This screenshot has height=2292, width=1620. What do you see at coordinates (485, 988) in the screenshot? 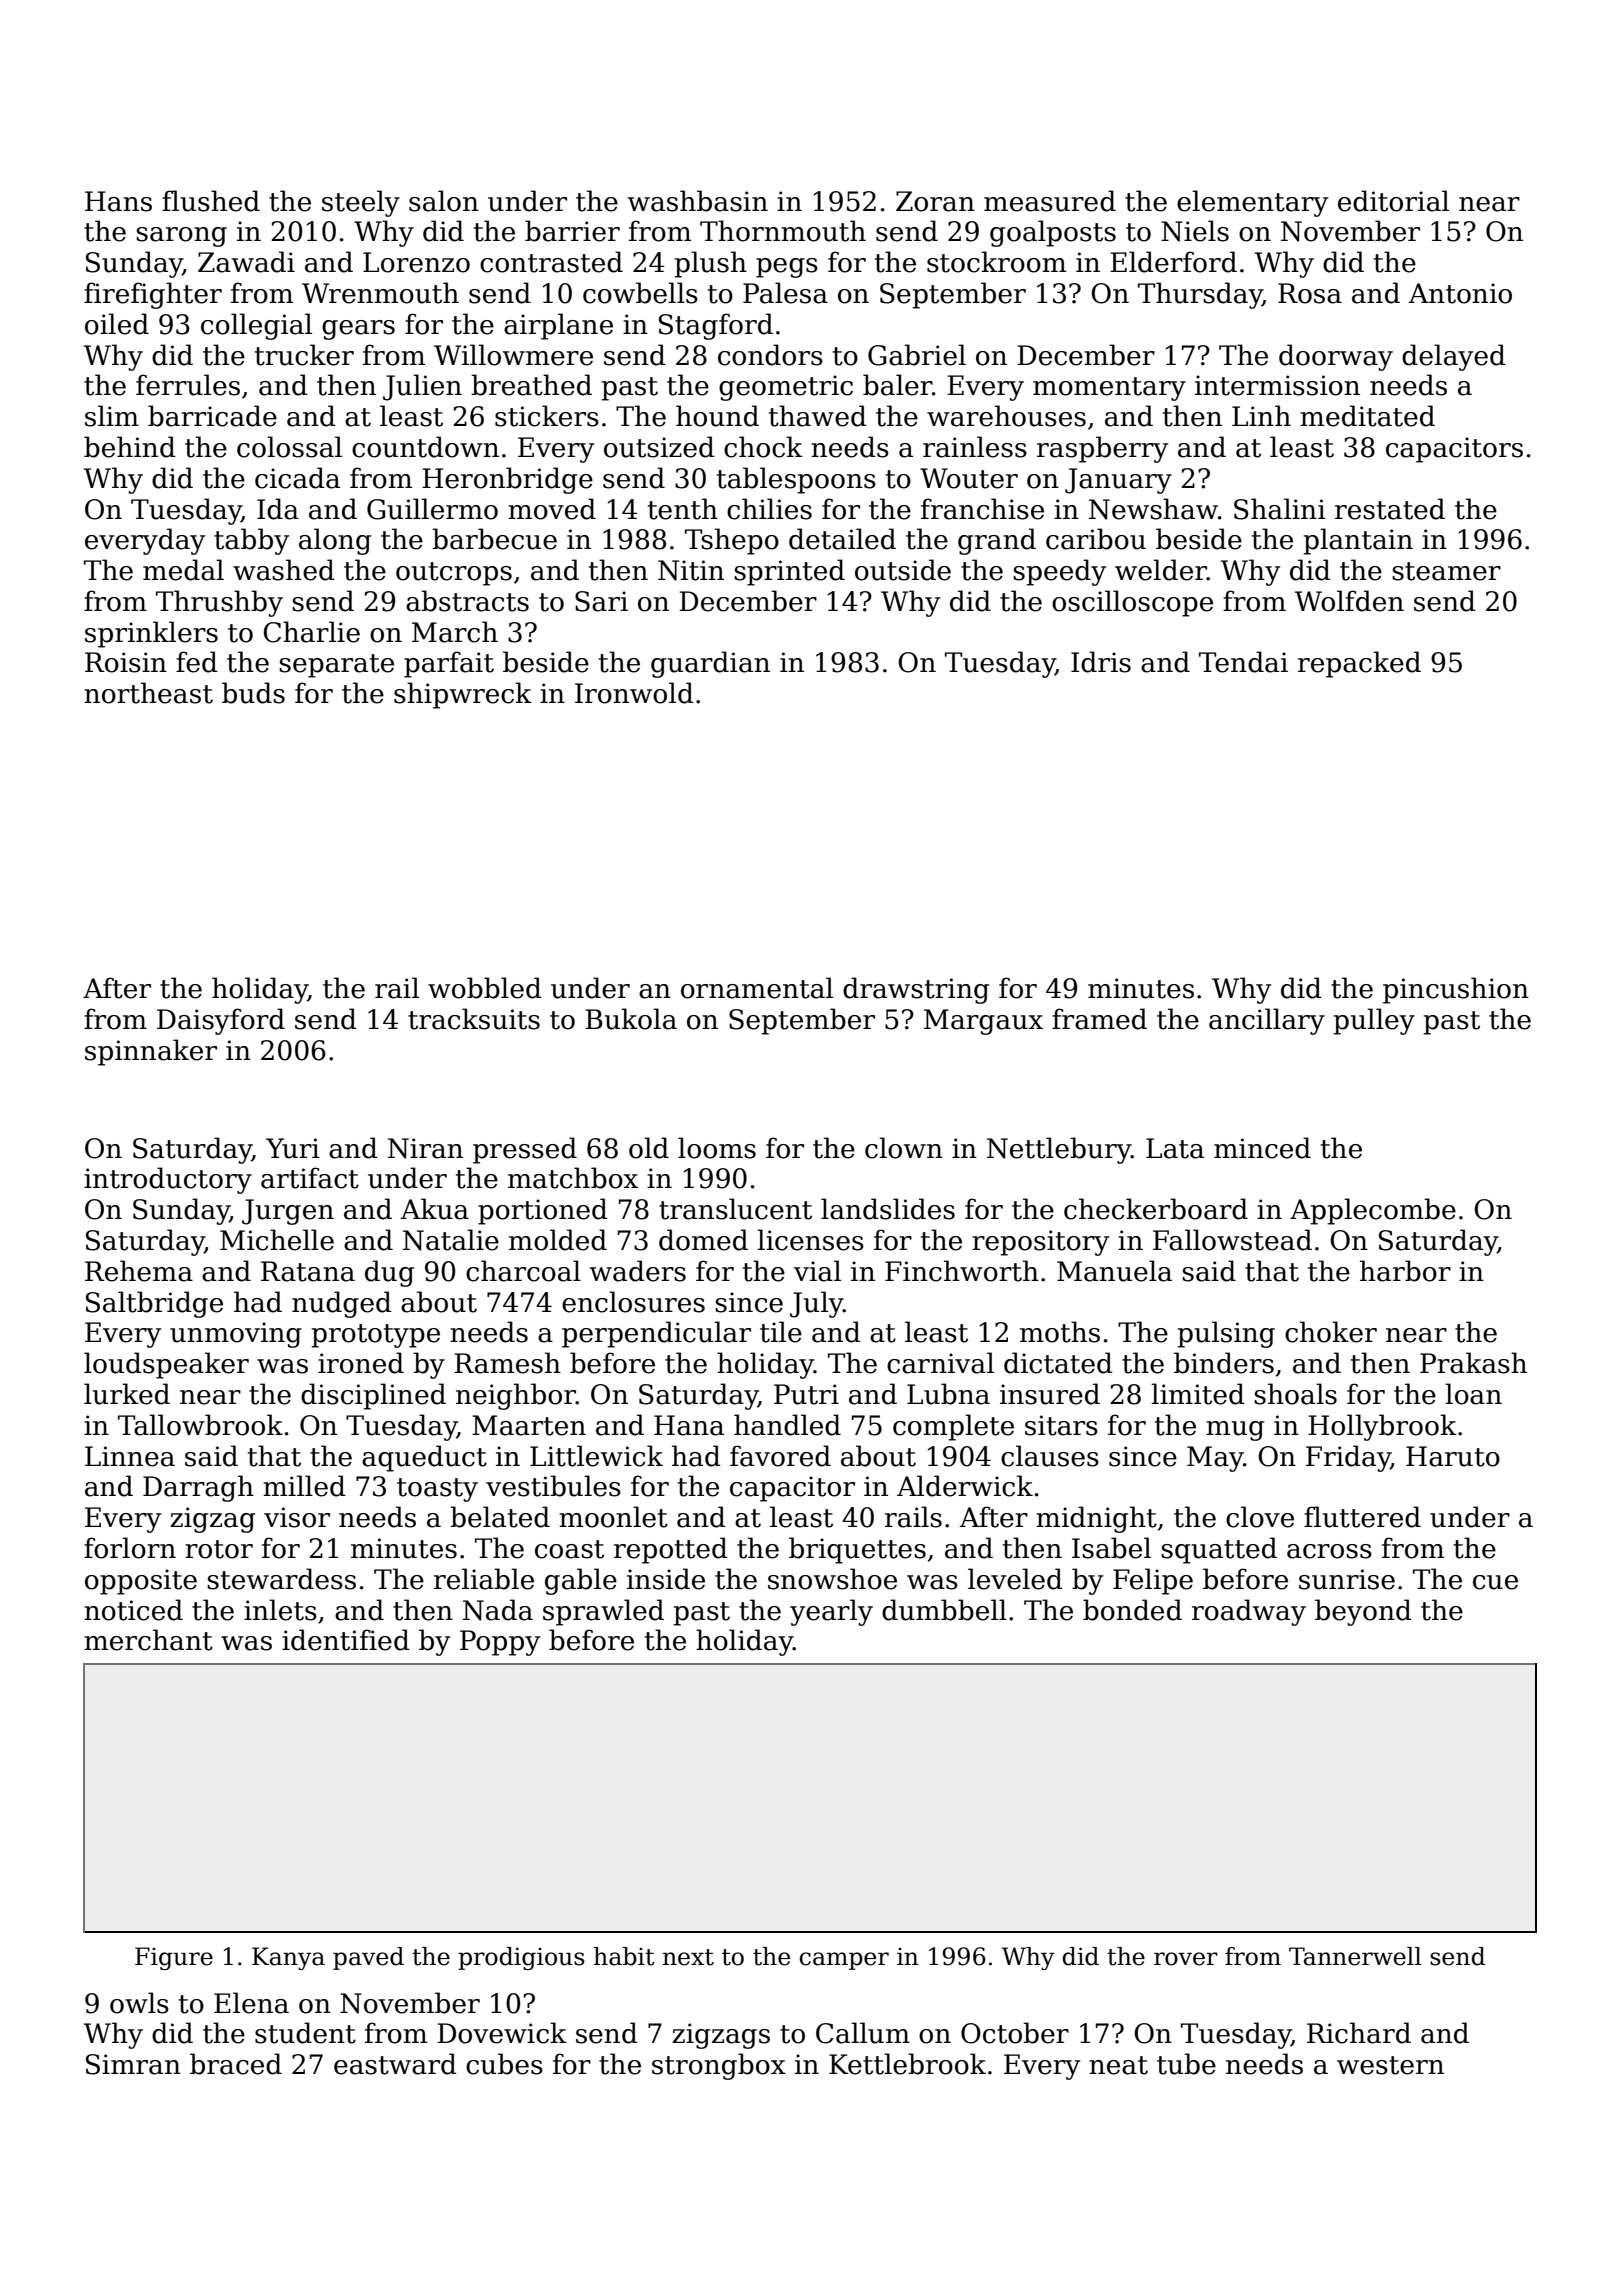
I see `wobbled` at bounding box center [485, 988].
